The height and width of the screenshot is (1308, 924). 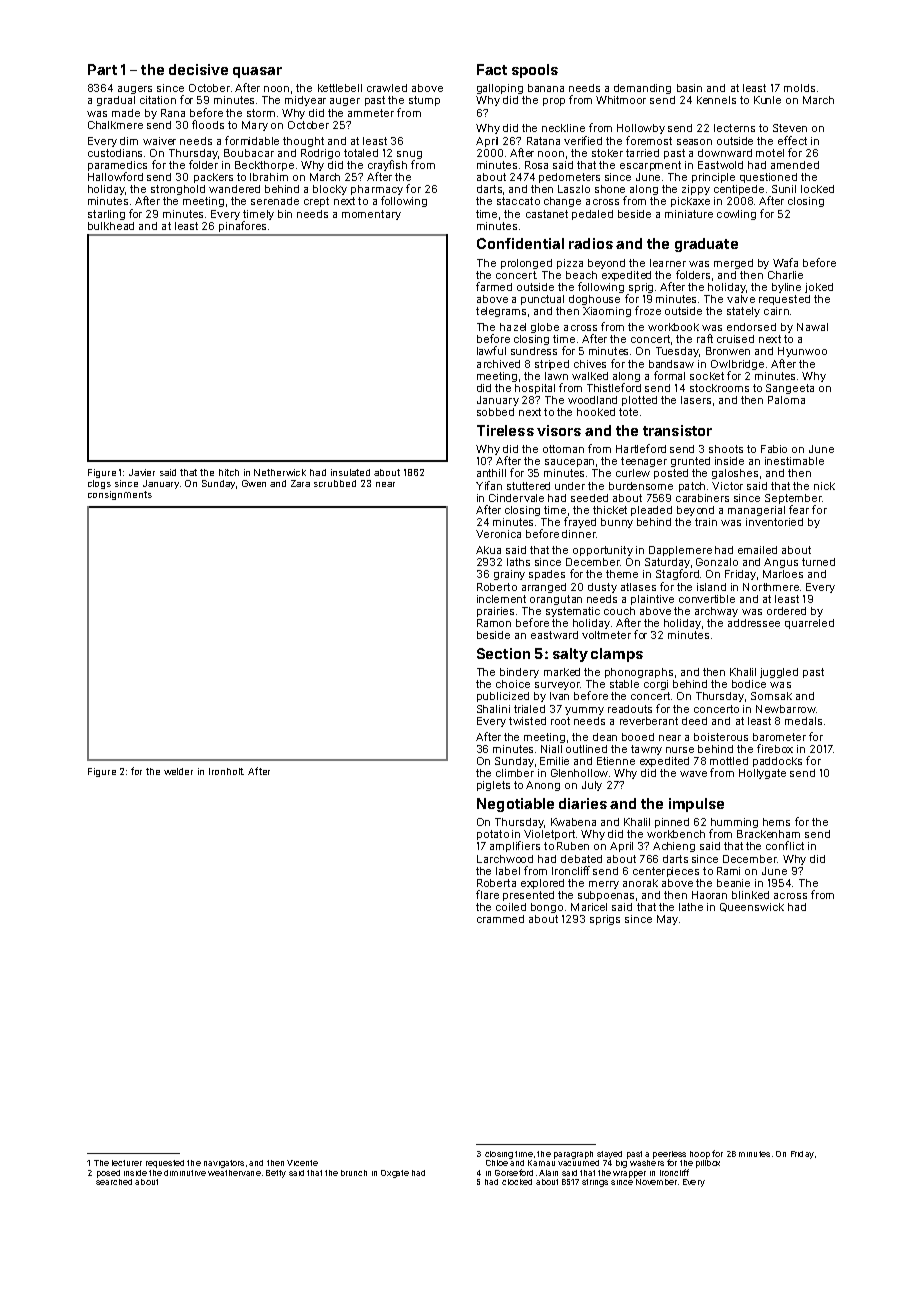 What do you see at coordinates (726, 449) in the screenshot?
I see `shoots` at bounding box center [726, 449].
